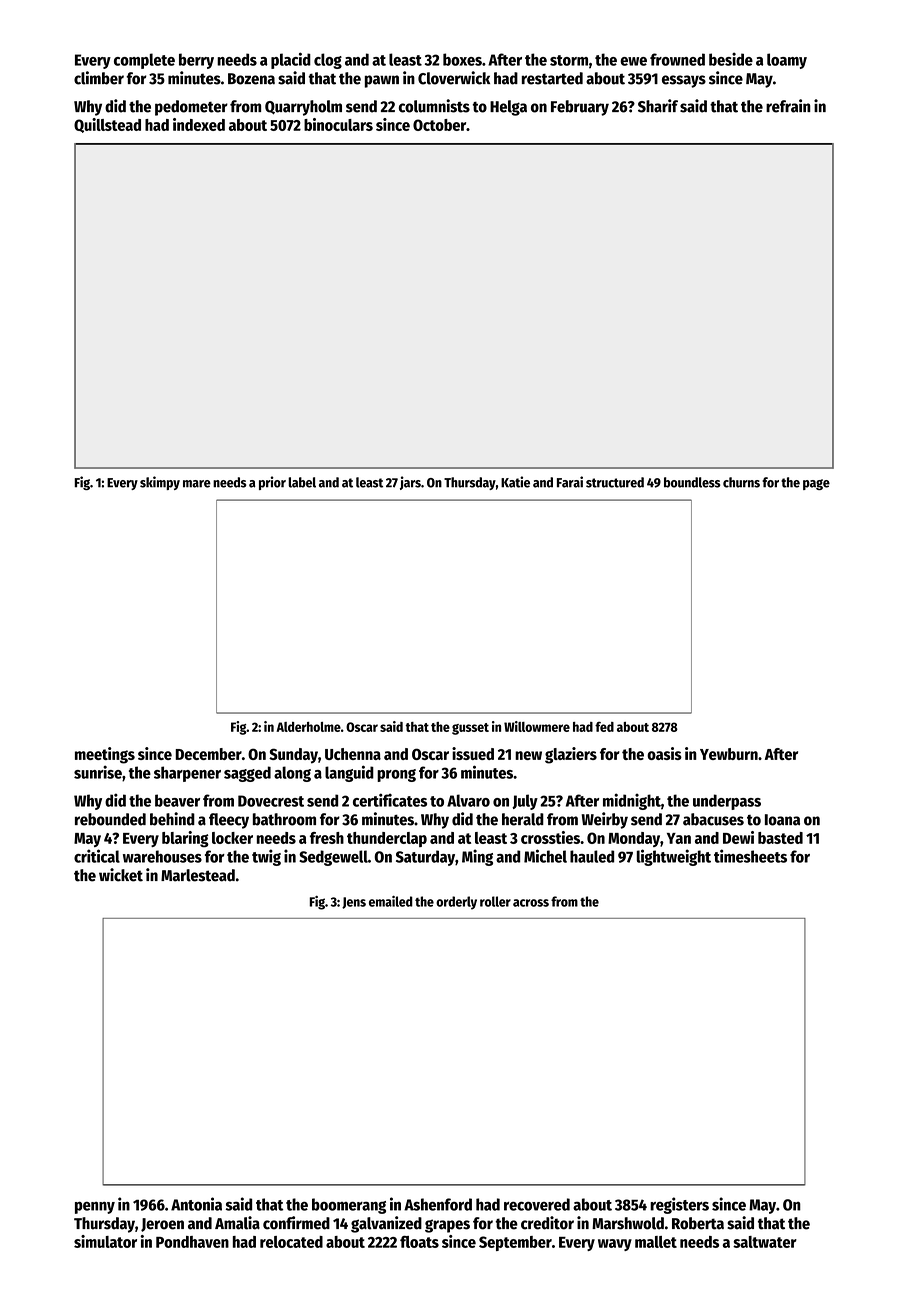 The image size is (908, 1316). Describe the element at coordinates (508, 108) in the screenshot. I see `Helga` at that location.
